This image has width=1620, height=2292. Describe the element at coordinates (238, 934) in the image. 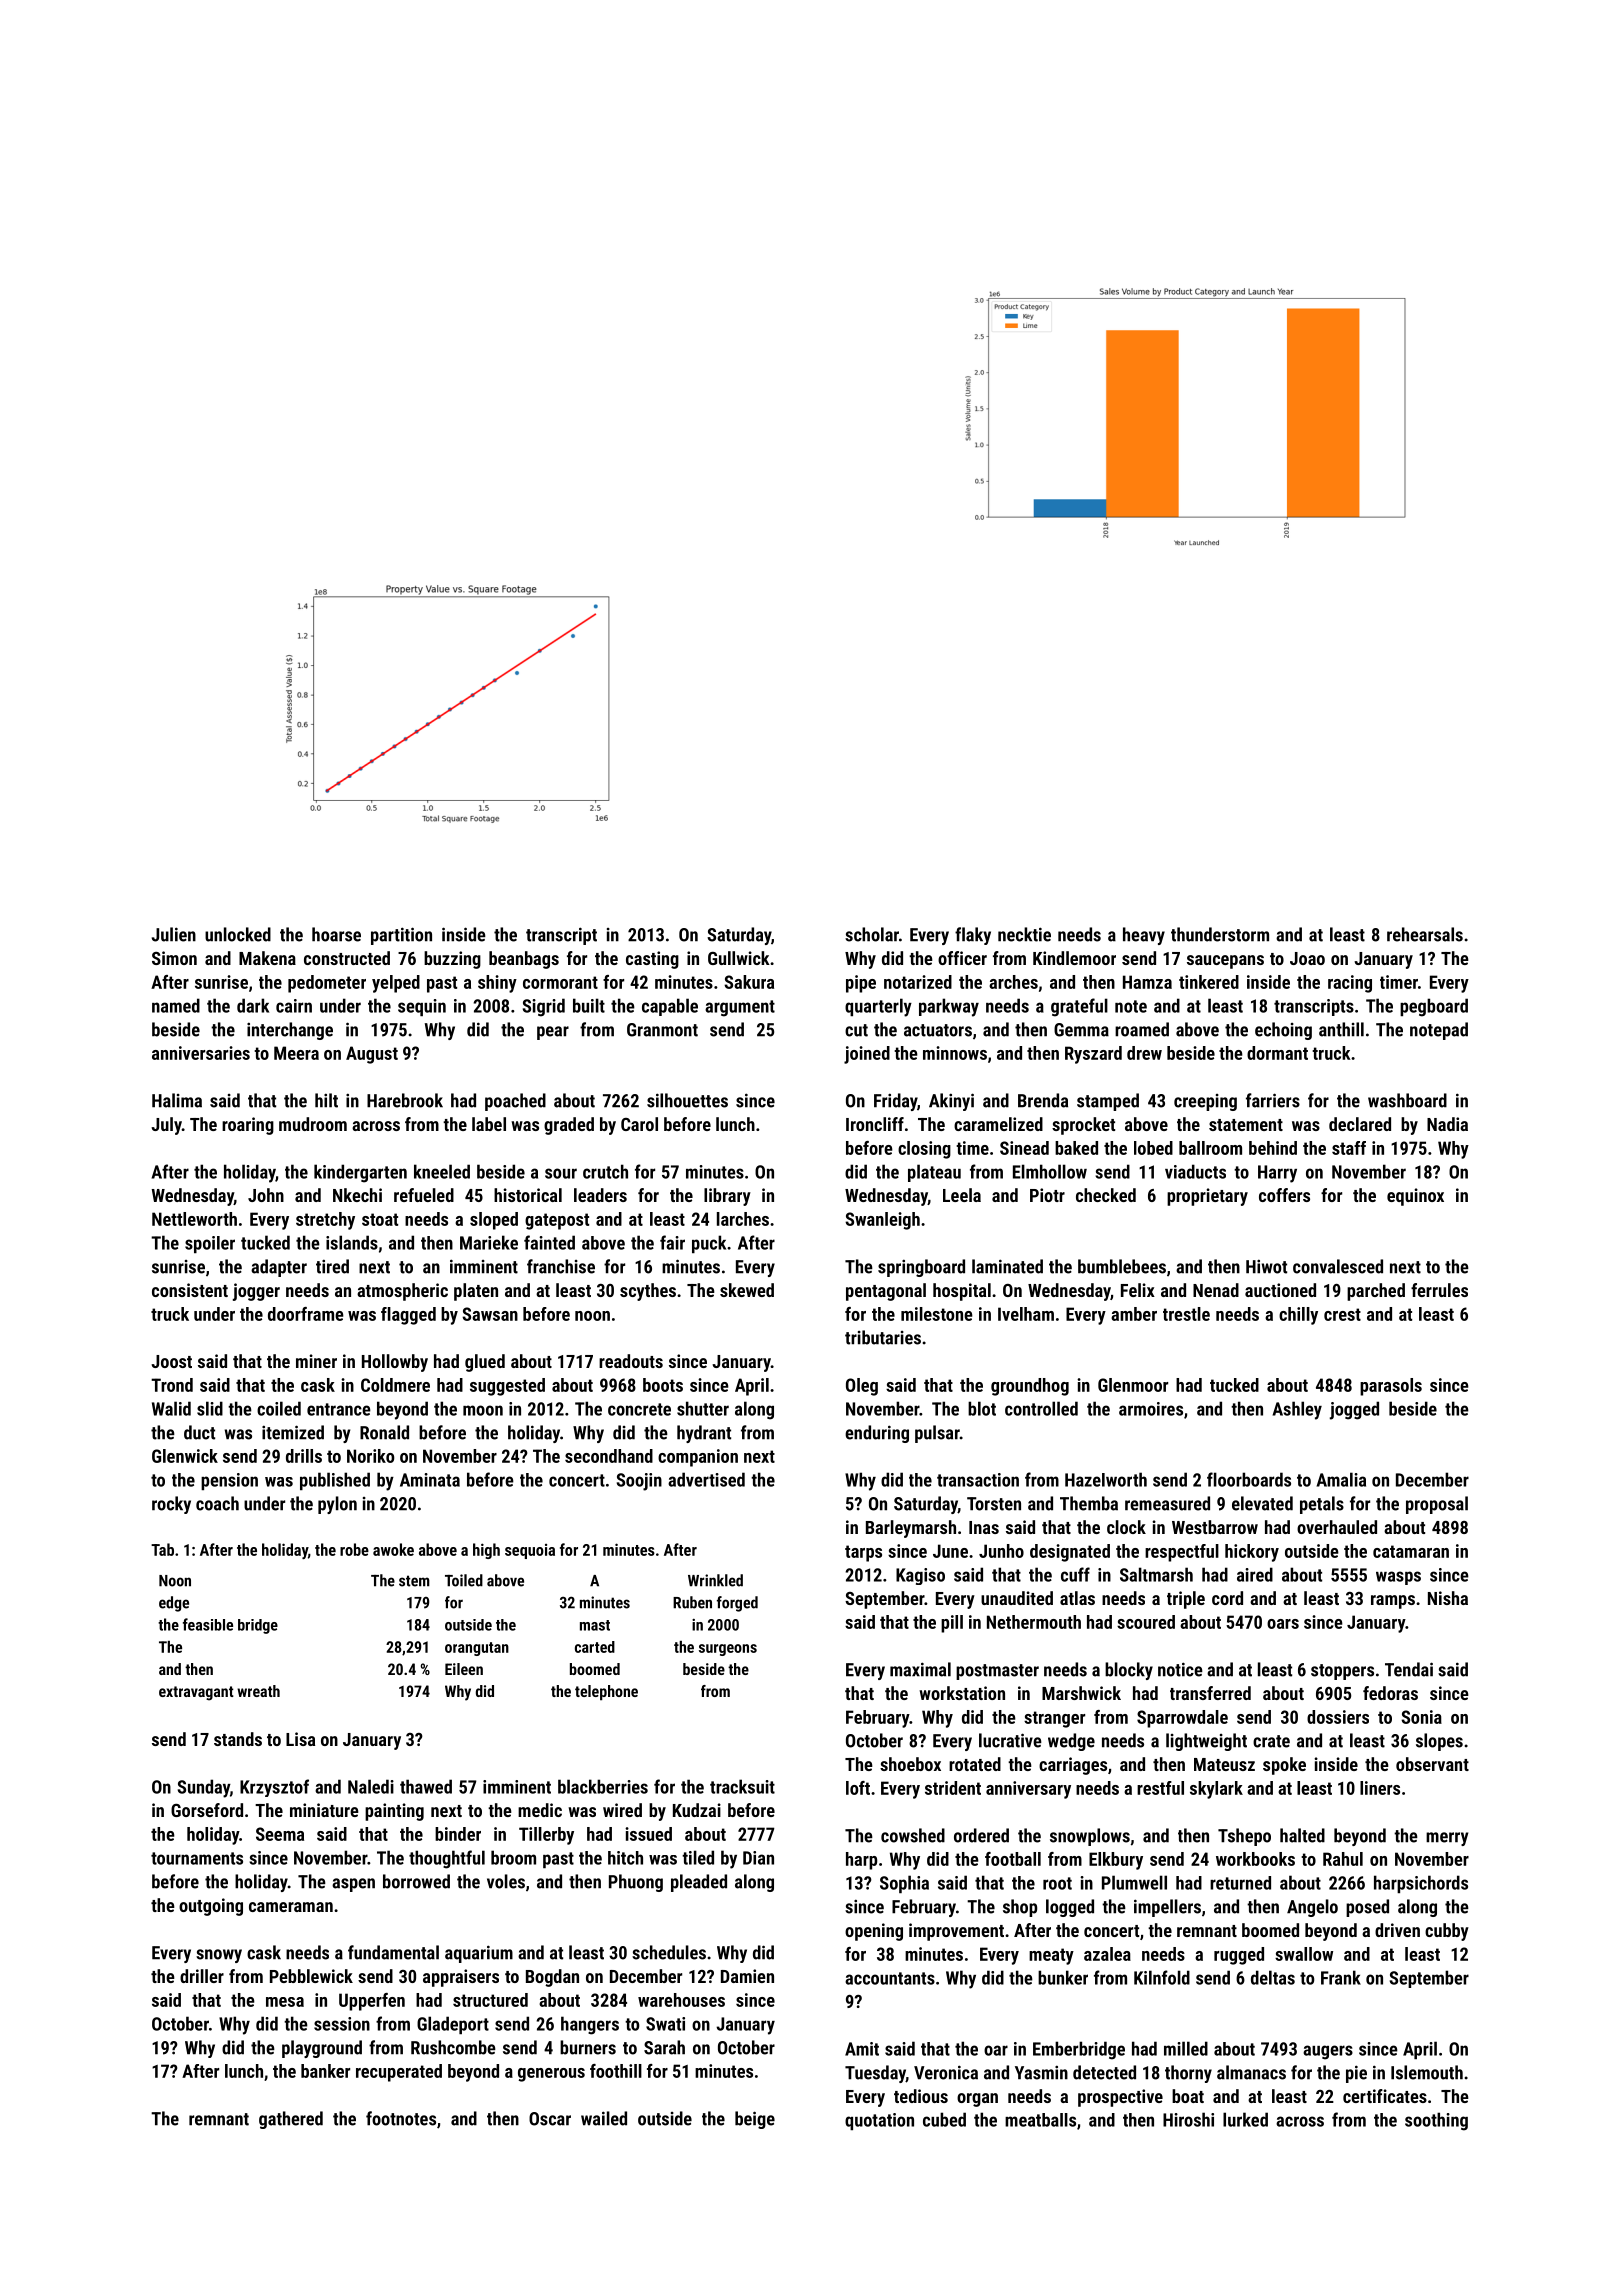

I see `unlocked` at that location.
